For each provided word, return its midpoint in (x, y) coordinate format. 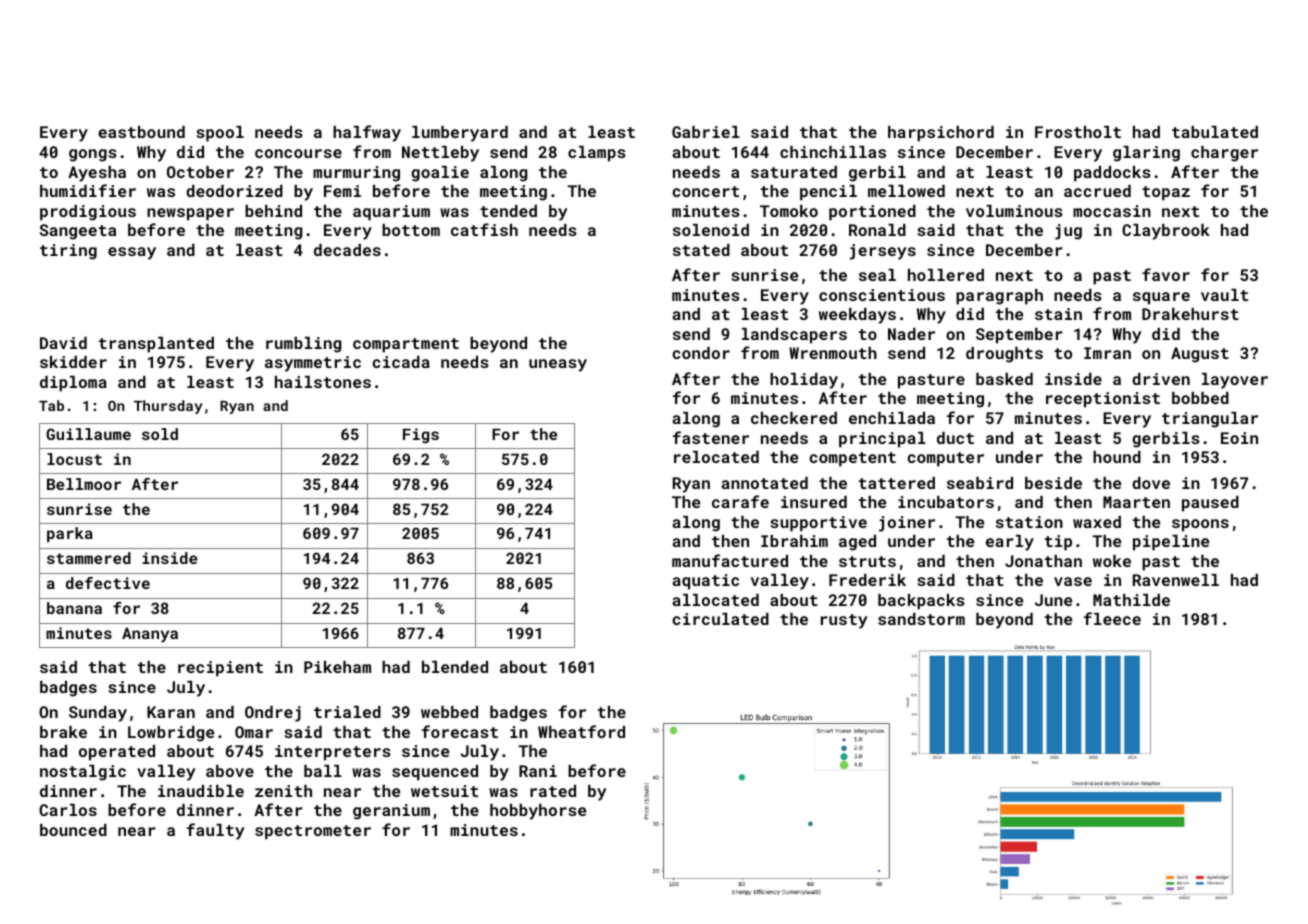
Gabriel (706, 132)
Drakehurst (1190, 314)
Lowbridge (171, 734)
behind (273, 211)
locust (74, 459)
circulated (720, 619)
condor (701, 353)
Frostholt (1078, 132)
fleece (1112, 618)
